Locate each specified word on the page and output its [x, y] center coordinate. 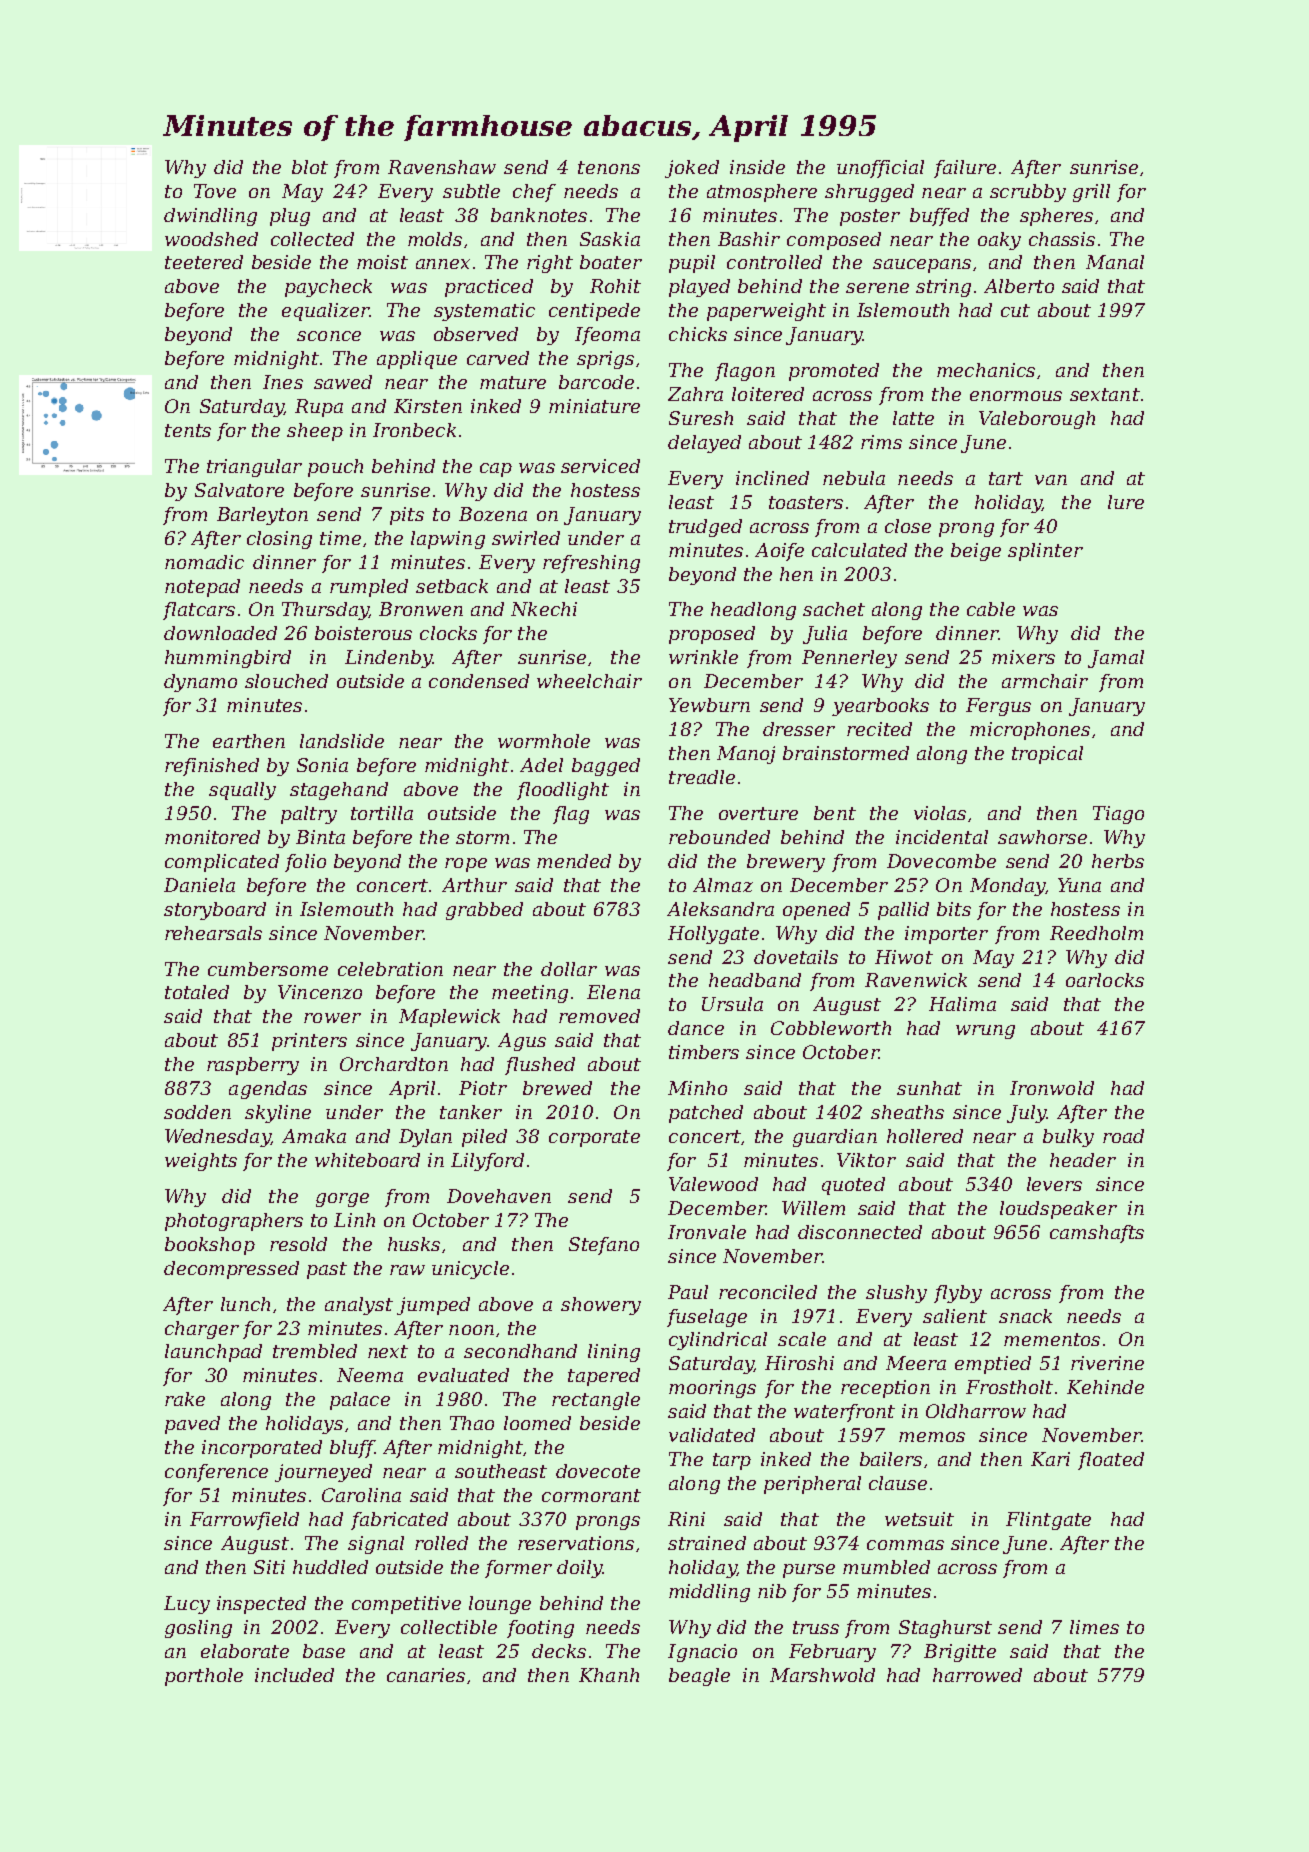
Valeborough [1037, 420]
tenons [609, 167]
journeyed [323, 1473]
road [1123, 1136]
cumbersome [268, 969]
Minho [697, 1088]
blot [310, 167]
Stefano [604, 1246]
